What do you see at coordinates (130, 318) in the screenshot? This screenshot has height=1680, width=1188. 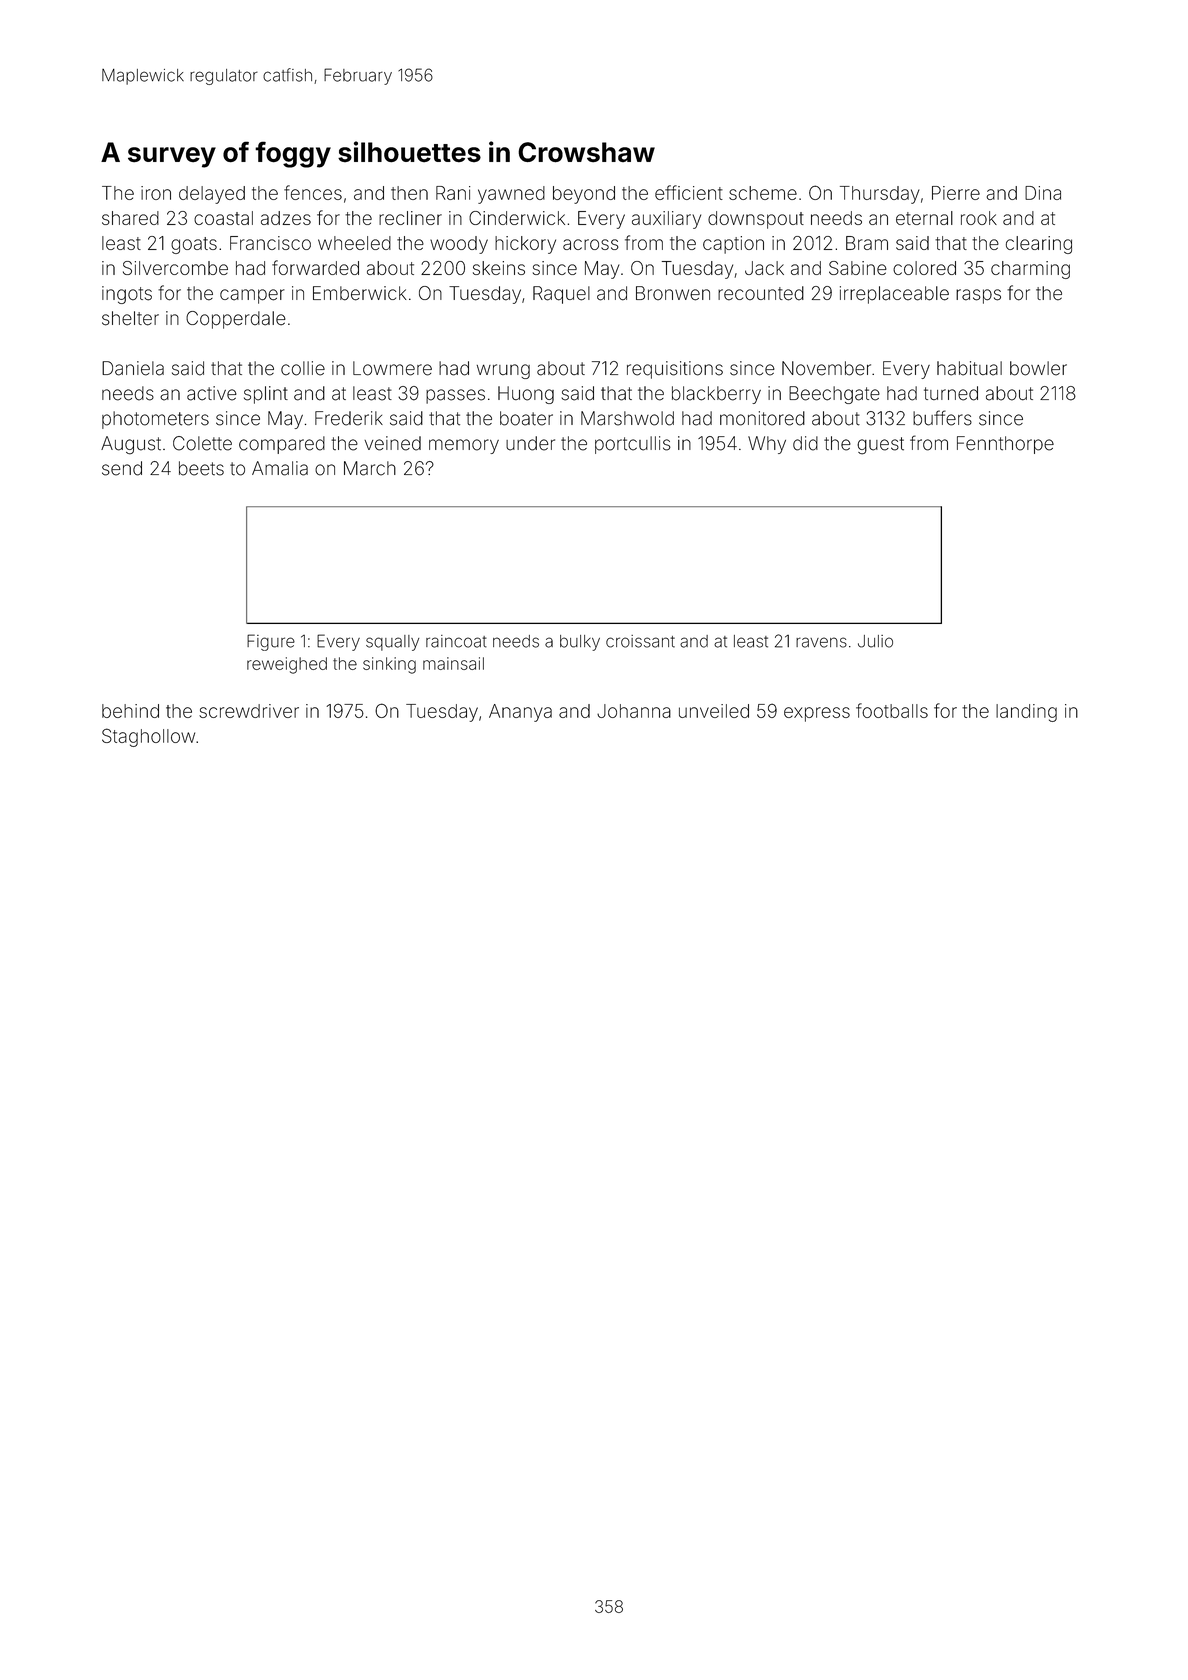 I see `shelter` at bounding box center [130, 318].
